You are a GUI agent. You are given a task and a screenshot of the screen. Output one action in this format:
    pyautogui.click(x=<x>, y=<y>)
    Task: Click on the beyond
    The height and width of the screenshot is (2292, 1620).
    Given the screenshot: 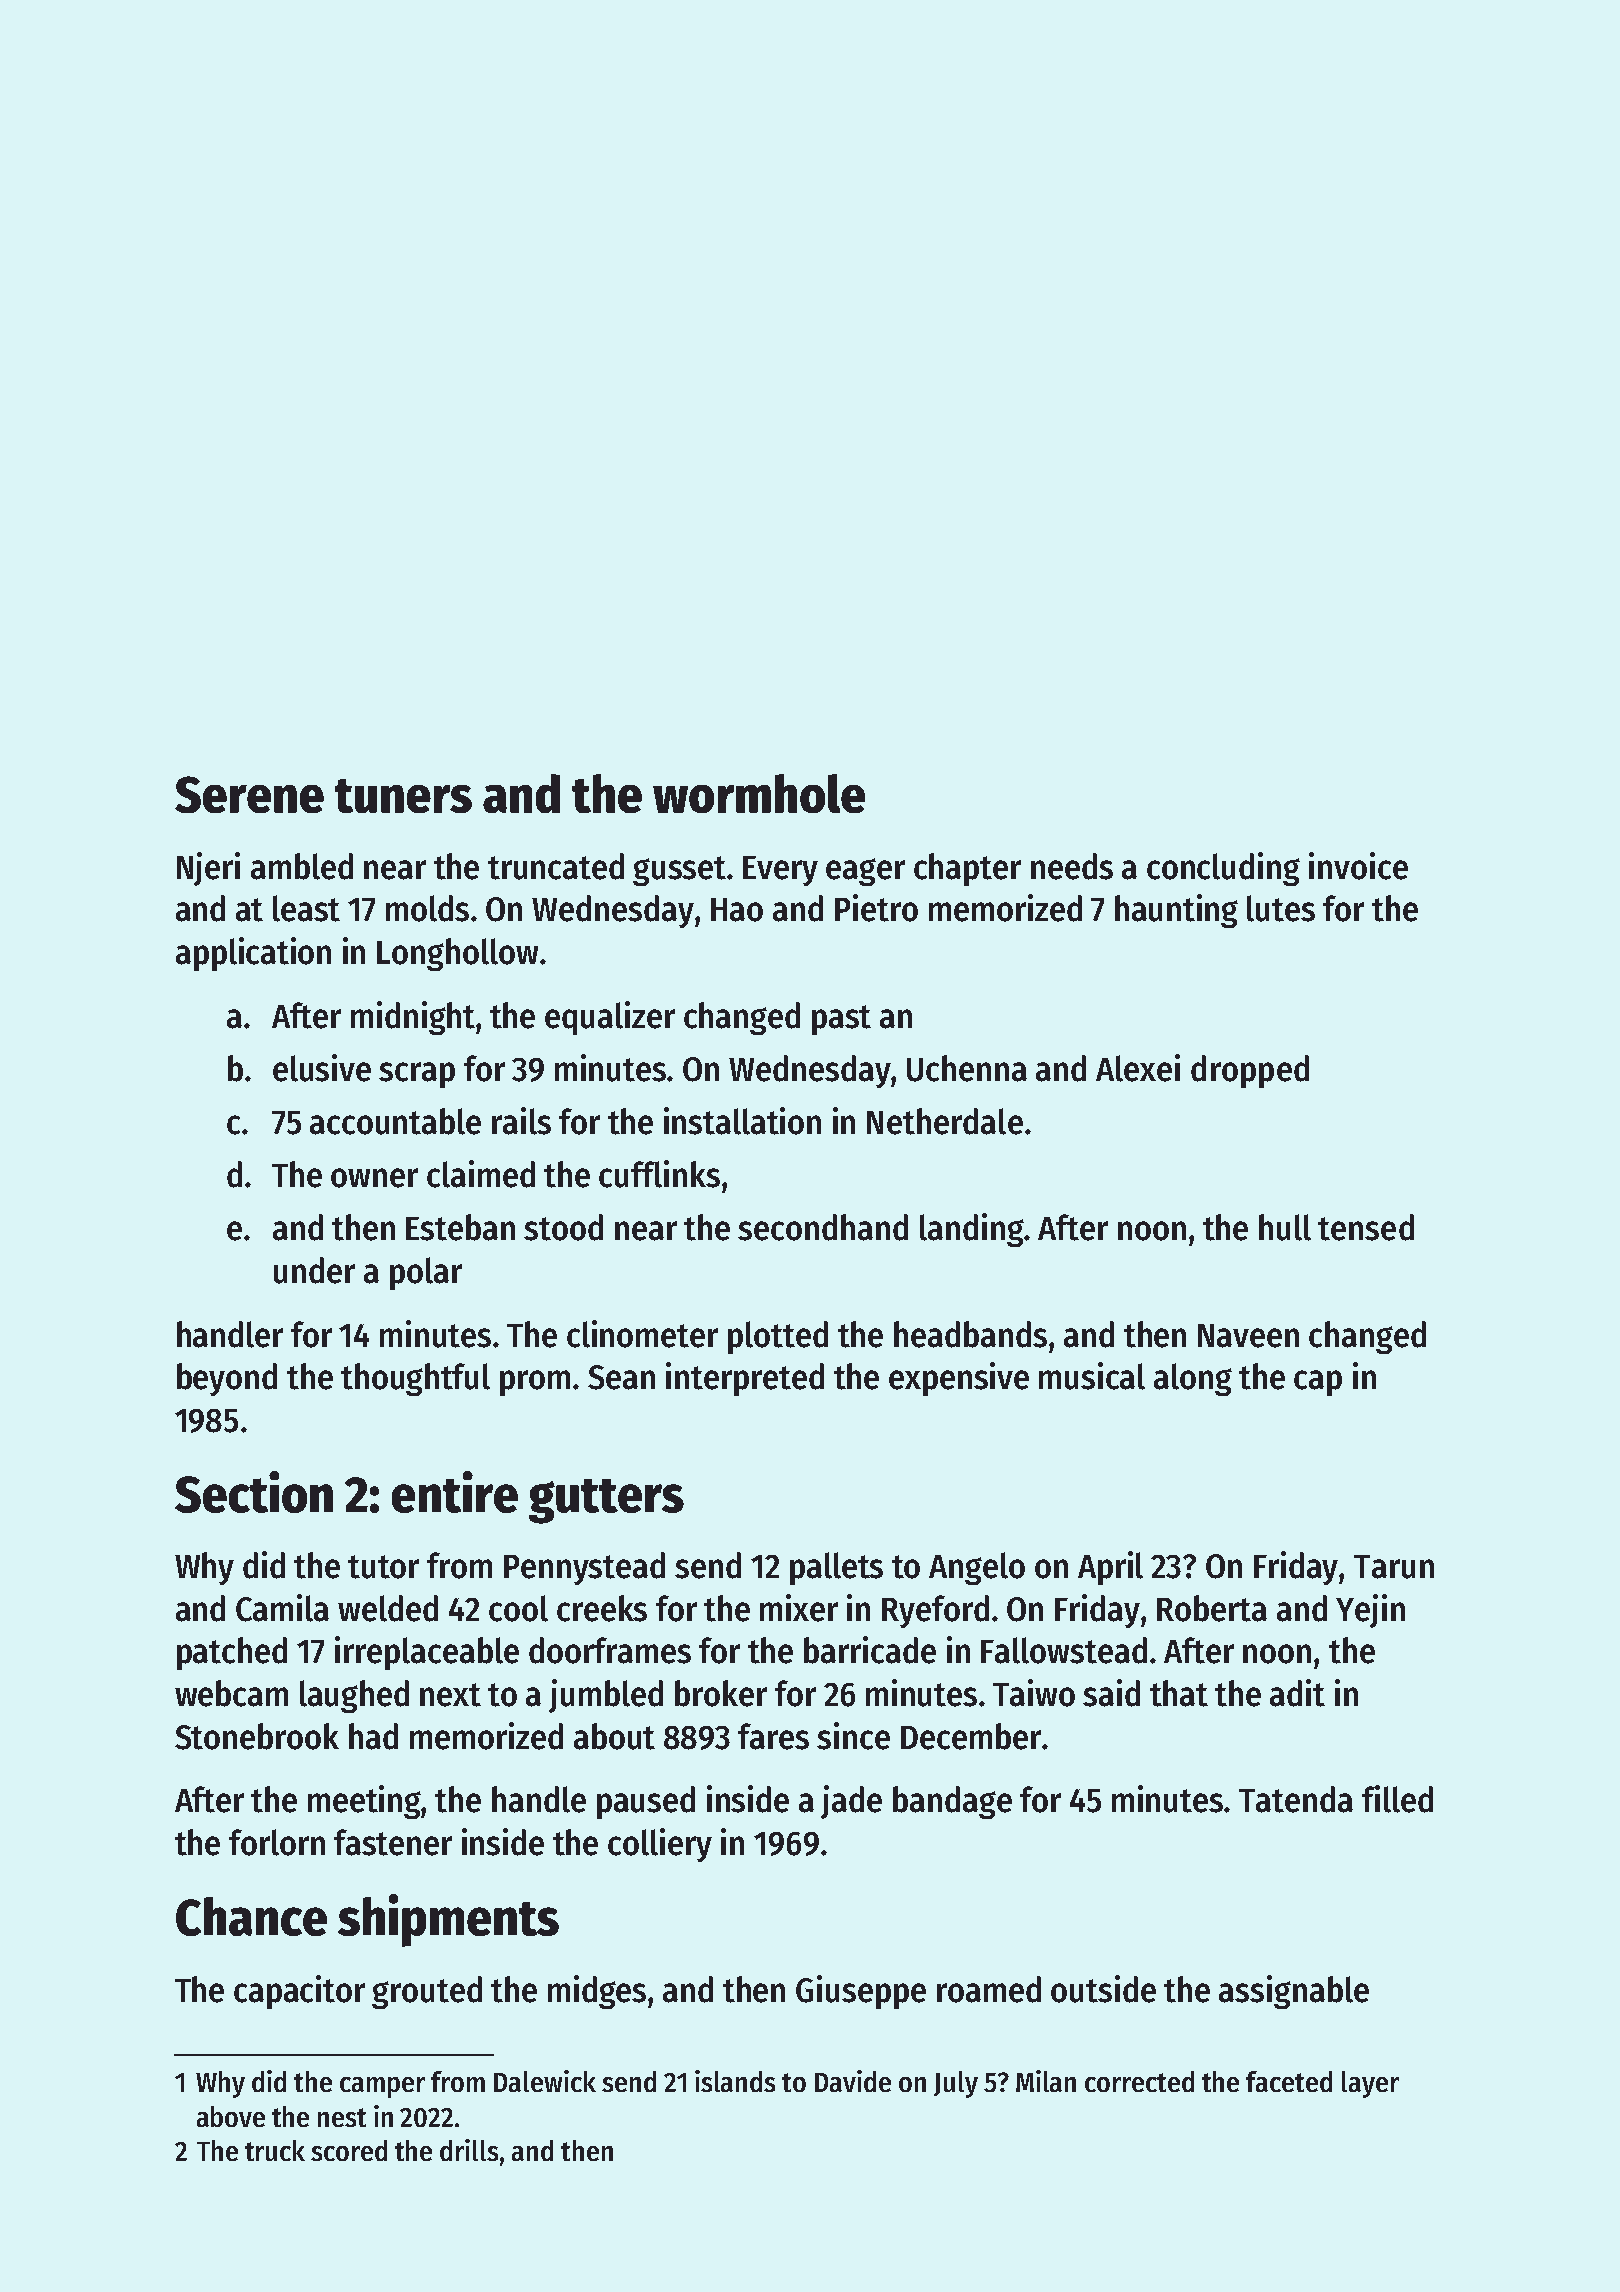 What is the action you would take?
    pyautogui.click(x=227, y=1379)
